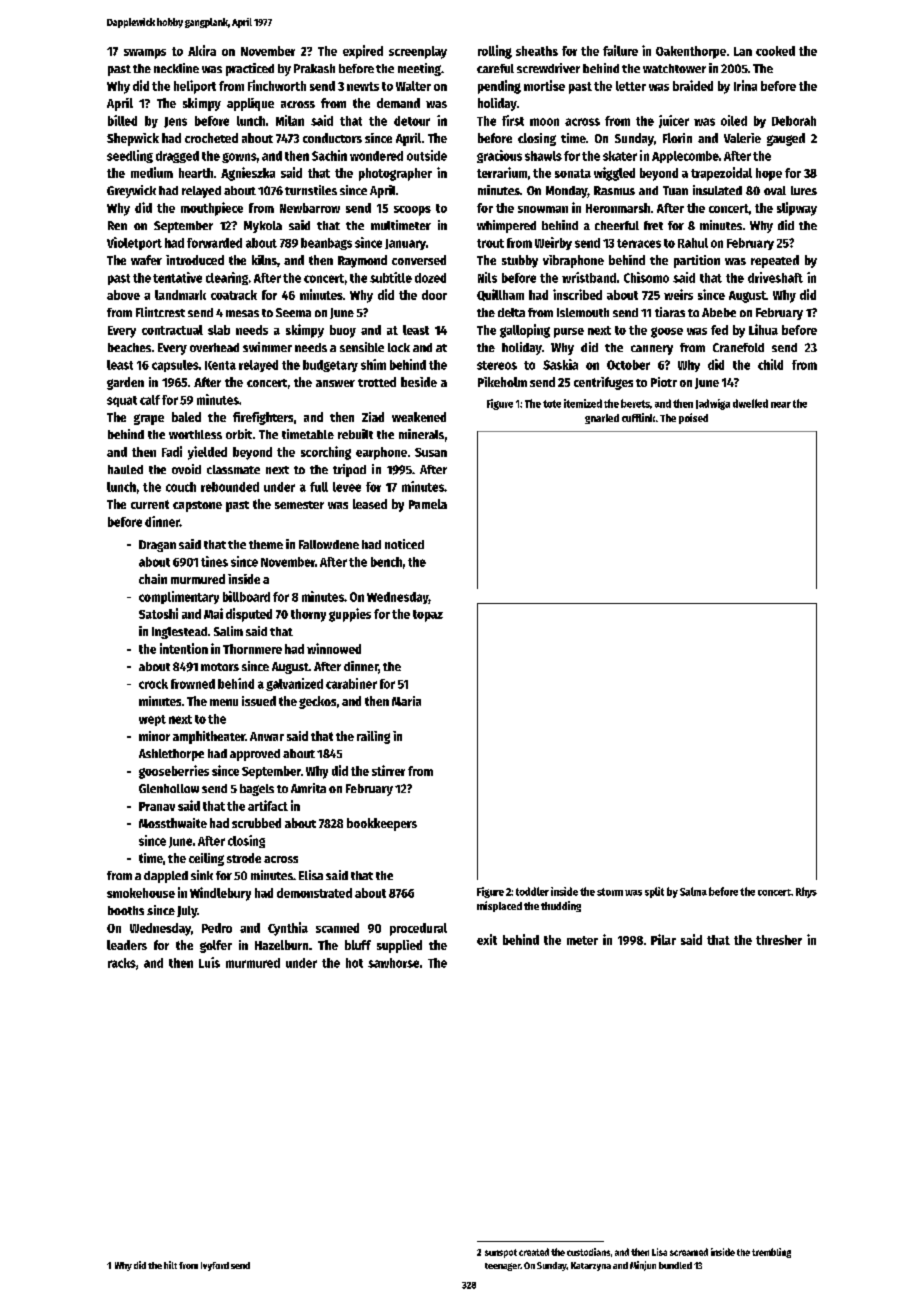 The height and width of the screenshot is (1308, 924). What do you see at coordinates (175, 122) in the screenshot?
I see `Jens` at bounding box center [175, 122].
